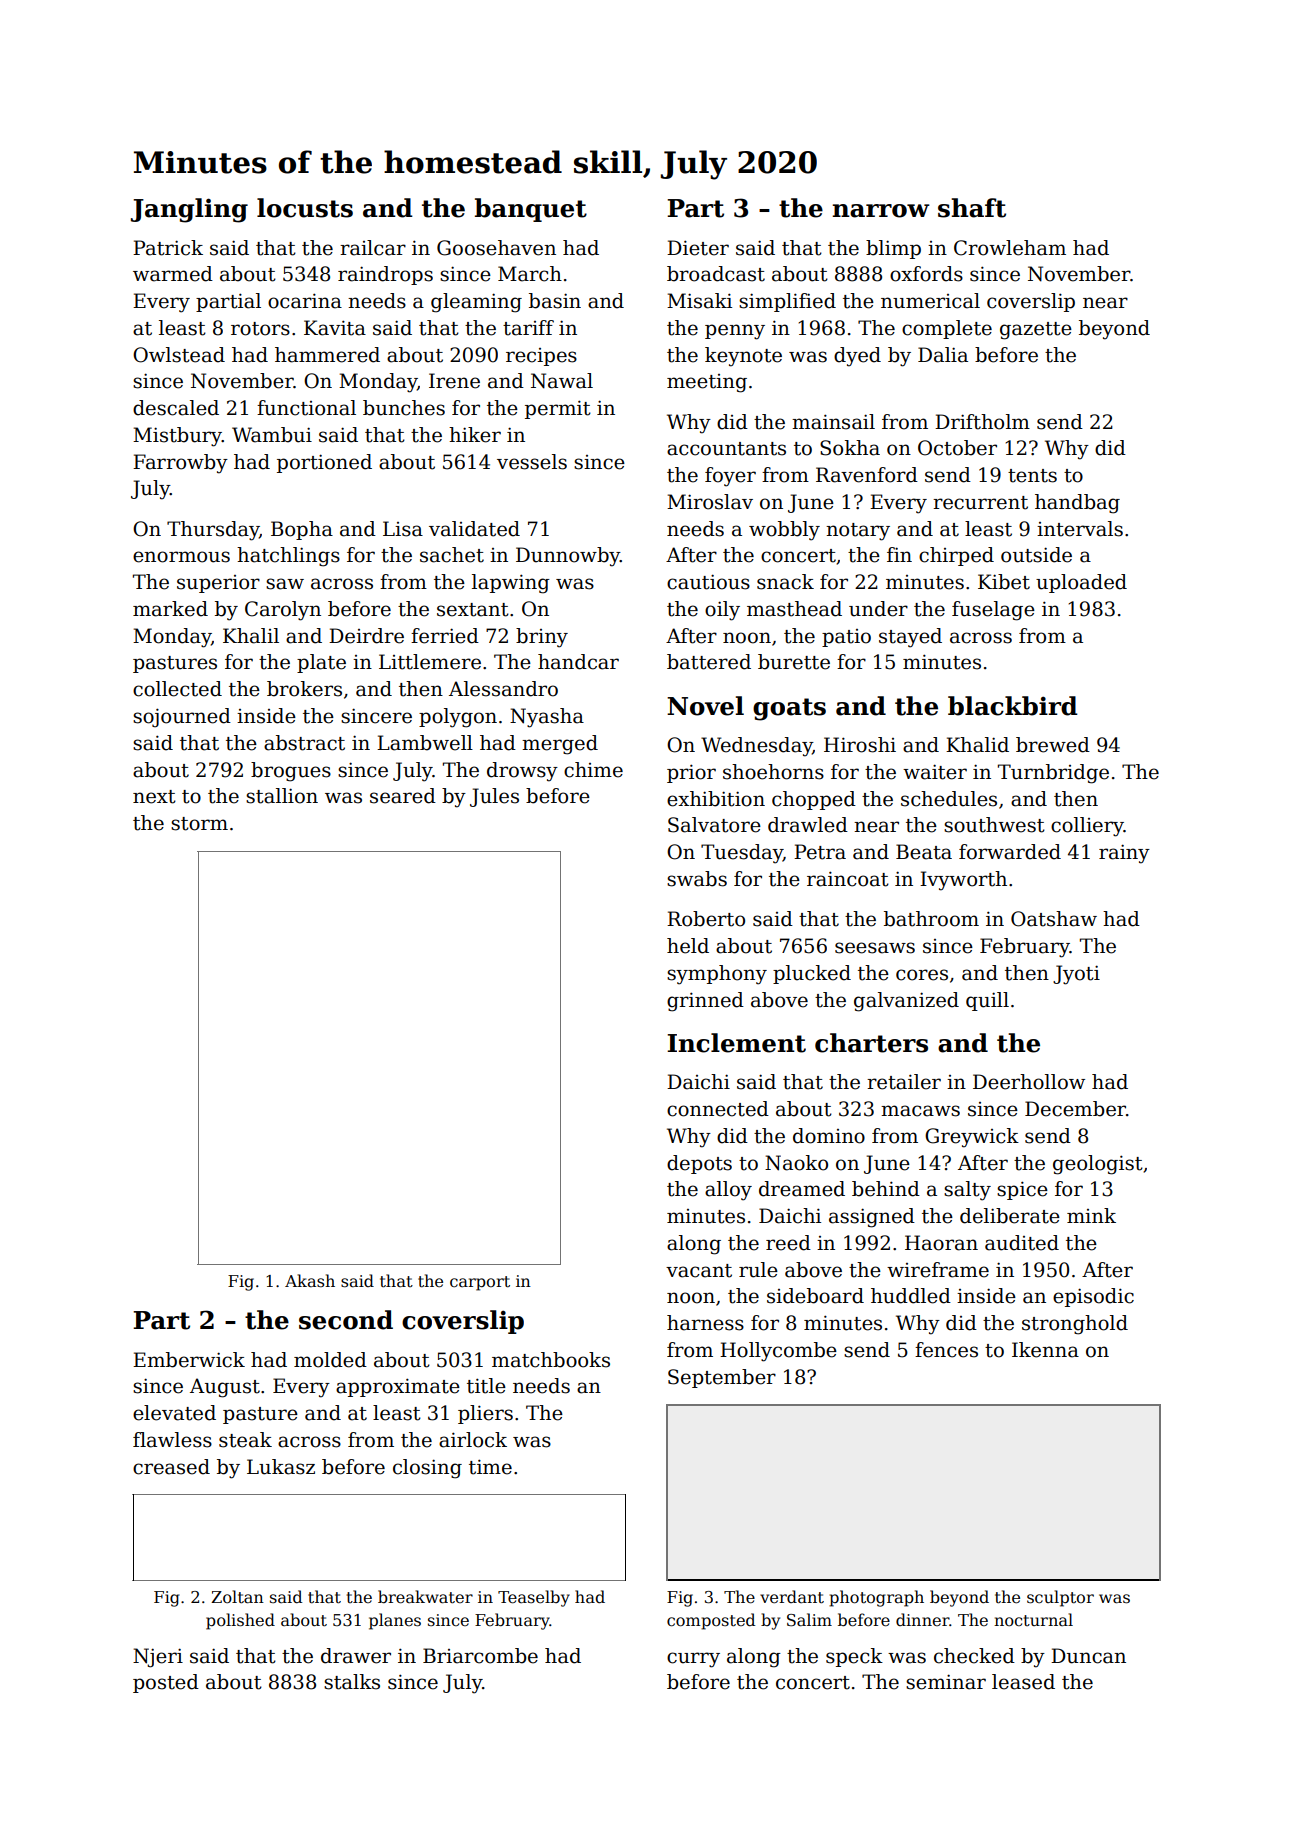 This page has width=1293, height=1828. Describe the element at coordinates (722, 1378) in the page. I see `September` at that location.
